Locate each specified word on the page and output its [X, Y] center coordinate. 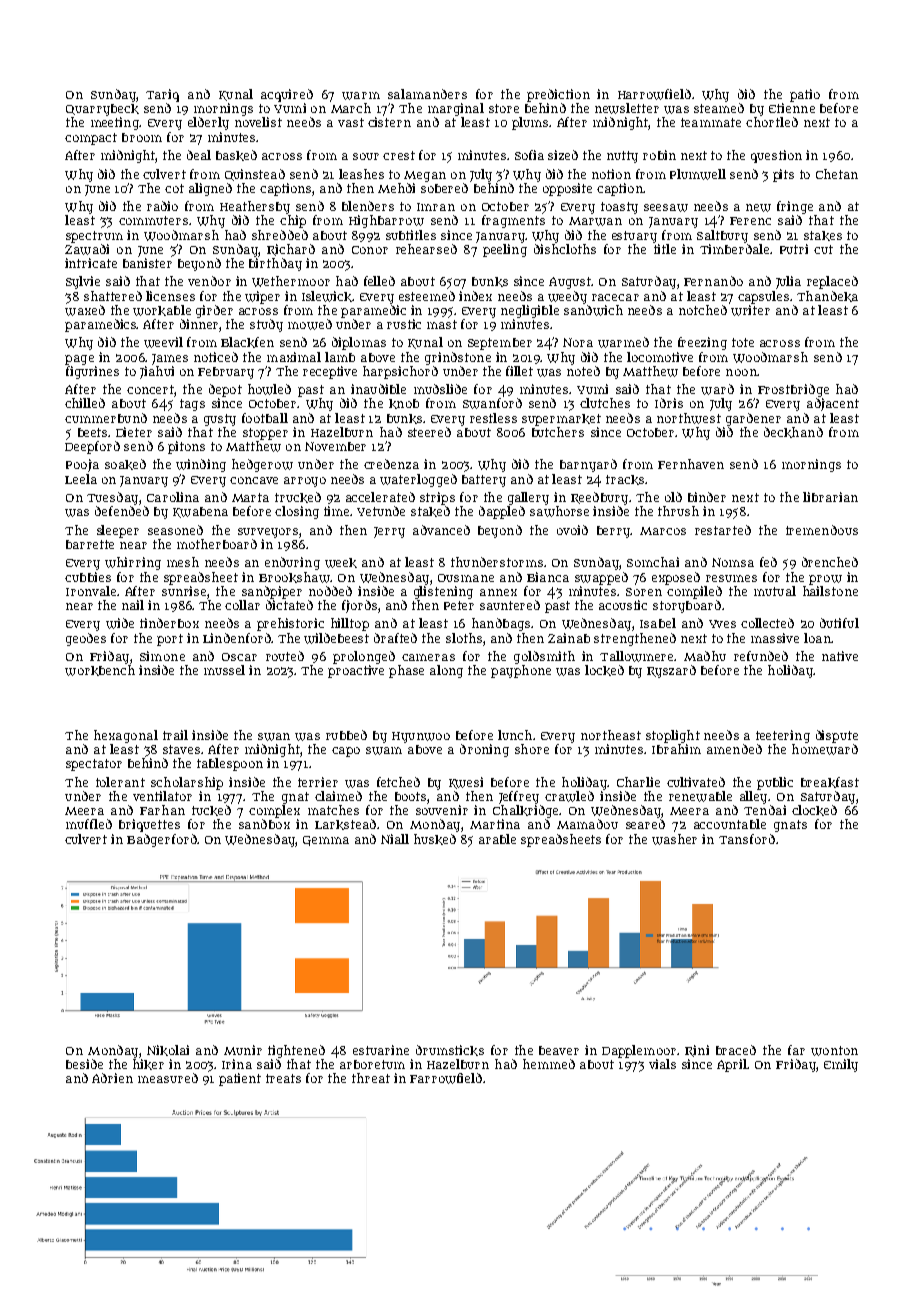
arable [497, 839]
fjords [359, 606]
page [79, 360]
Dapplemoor [639, 1051]
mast [442, 324]
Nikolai [168, 1050]
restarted [723, 530]
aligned [210, 189]
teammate [711, 122]
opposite [567, 189]
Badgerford [162, 840]
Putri [794, 249]
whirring [133, 563]
